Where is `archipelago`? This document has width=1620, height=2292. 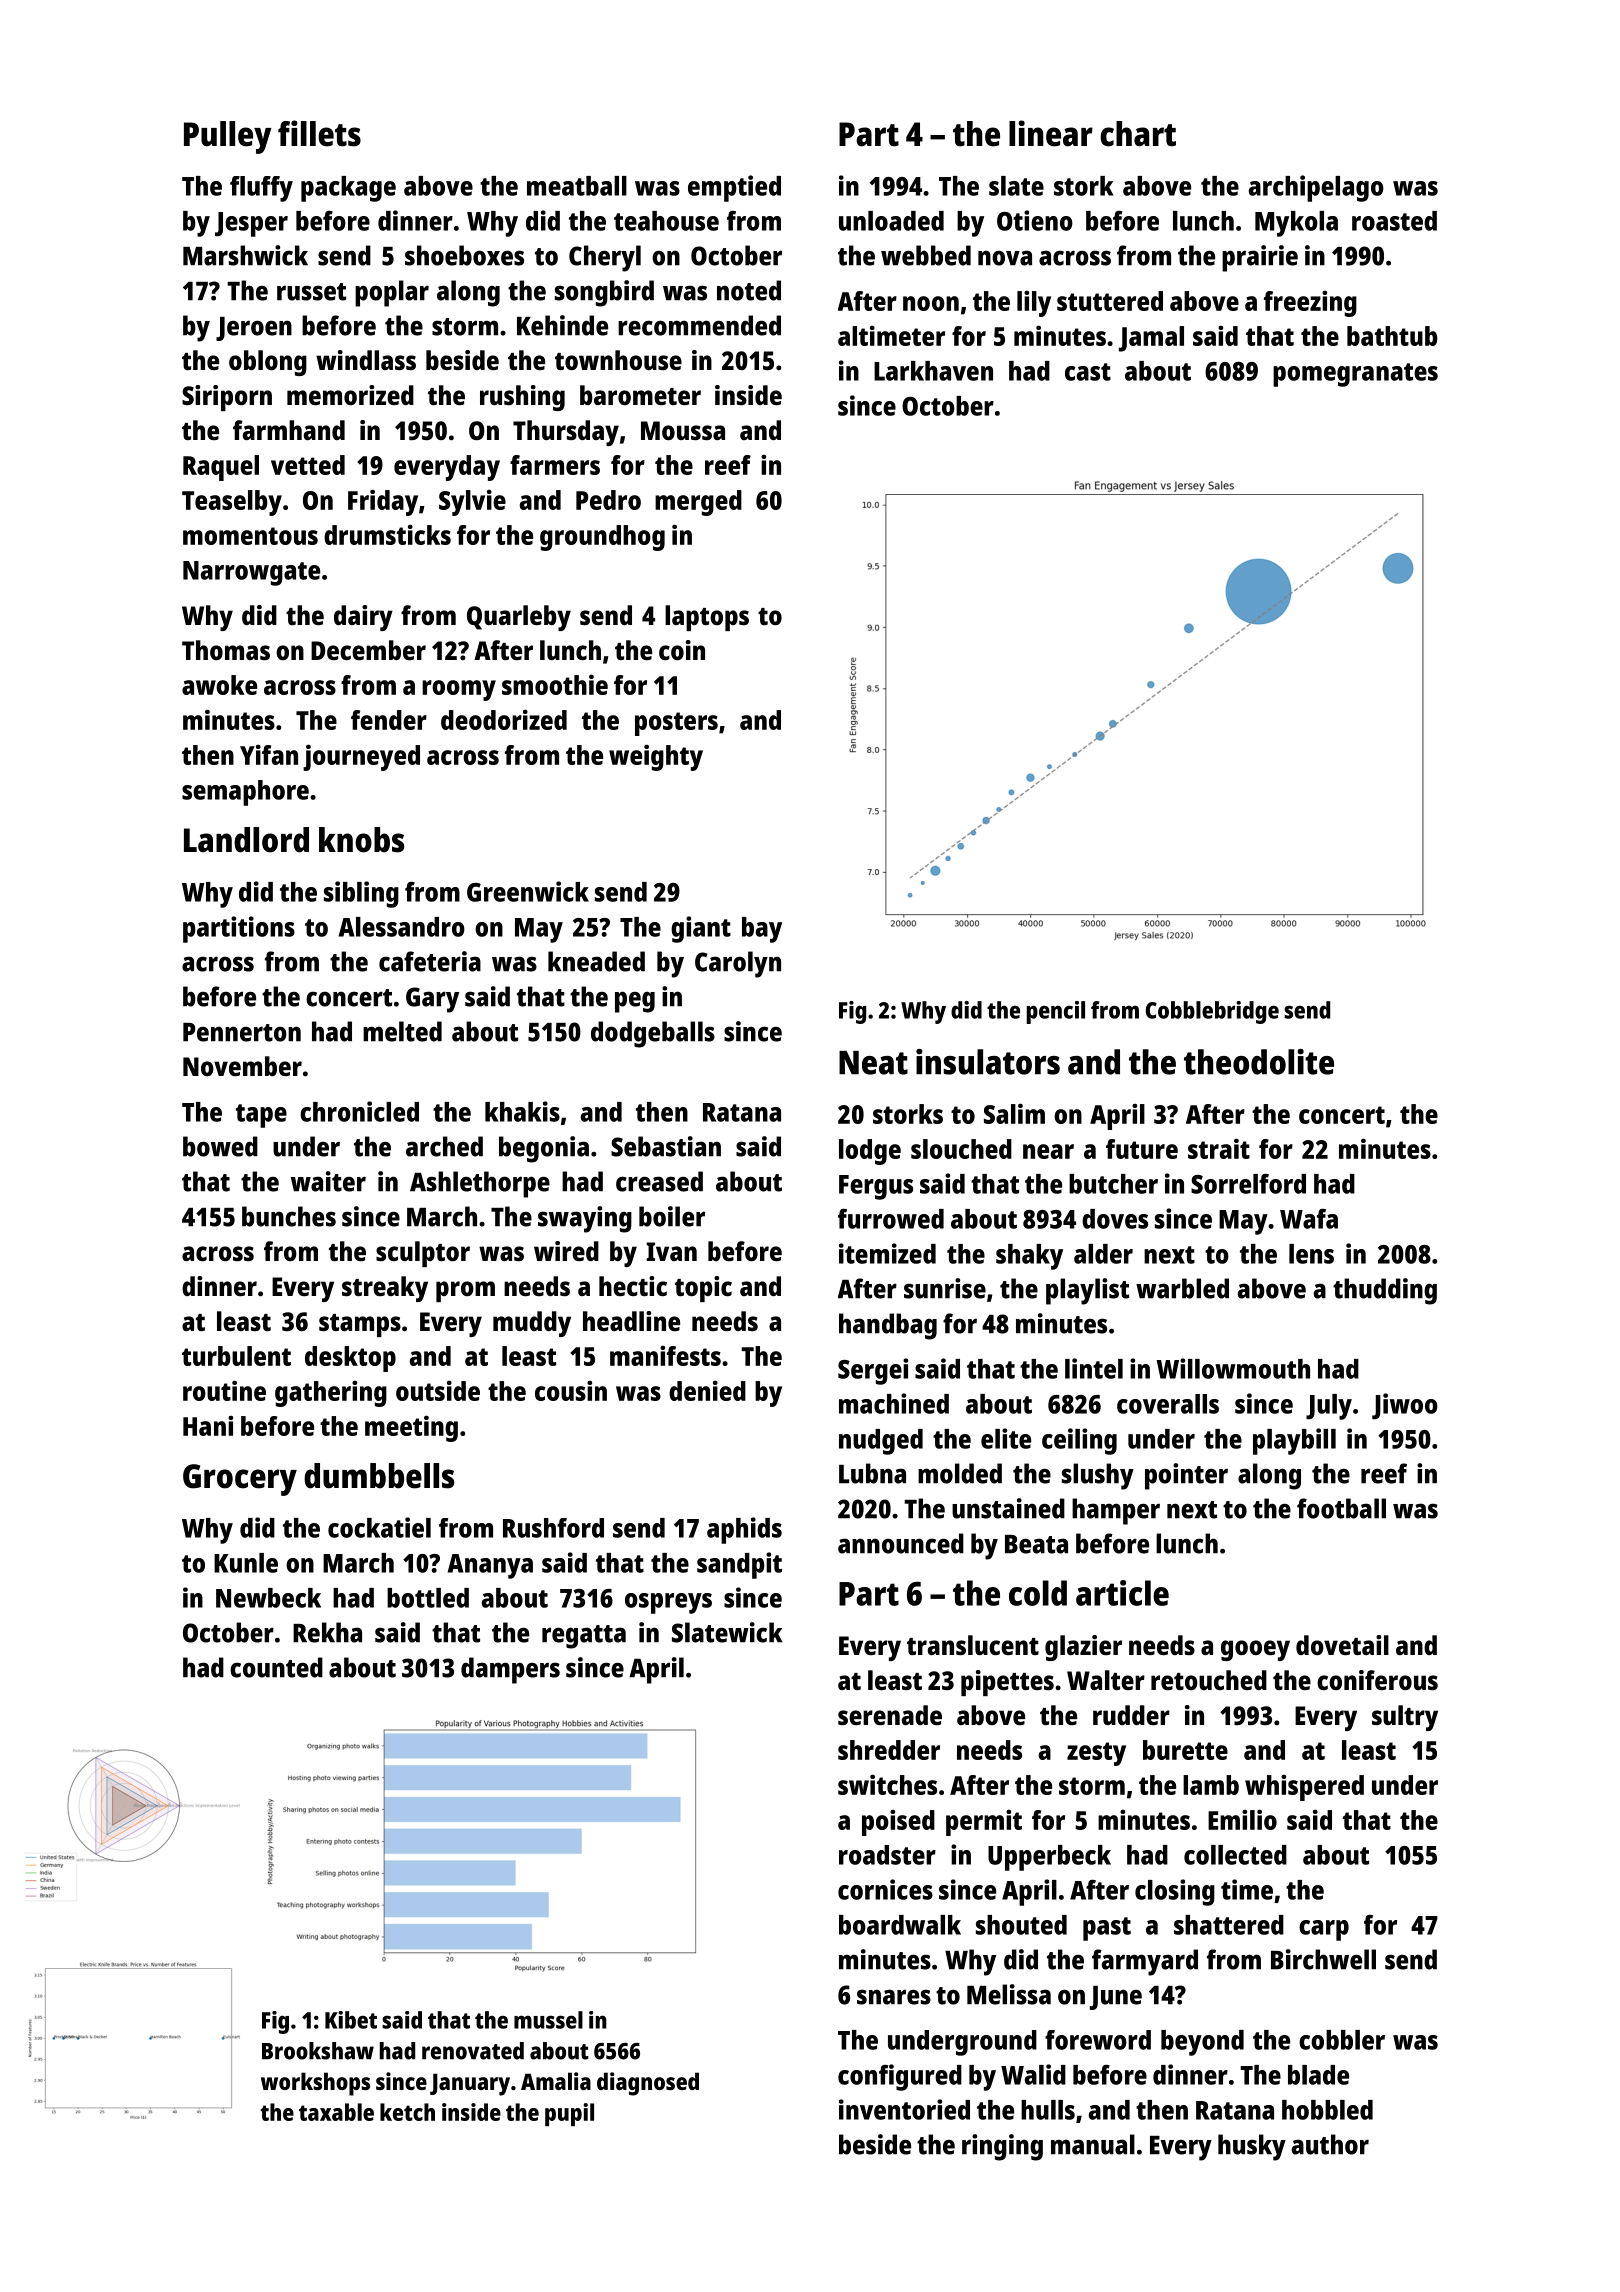 archipelago is located at coordinates (1316, 188).
